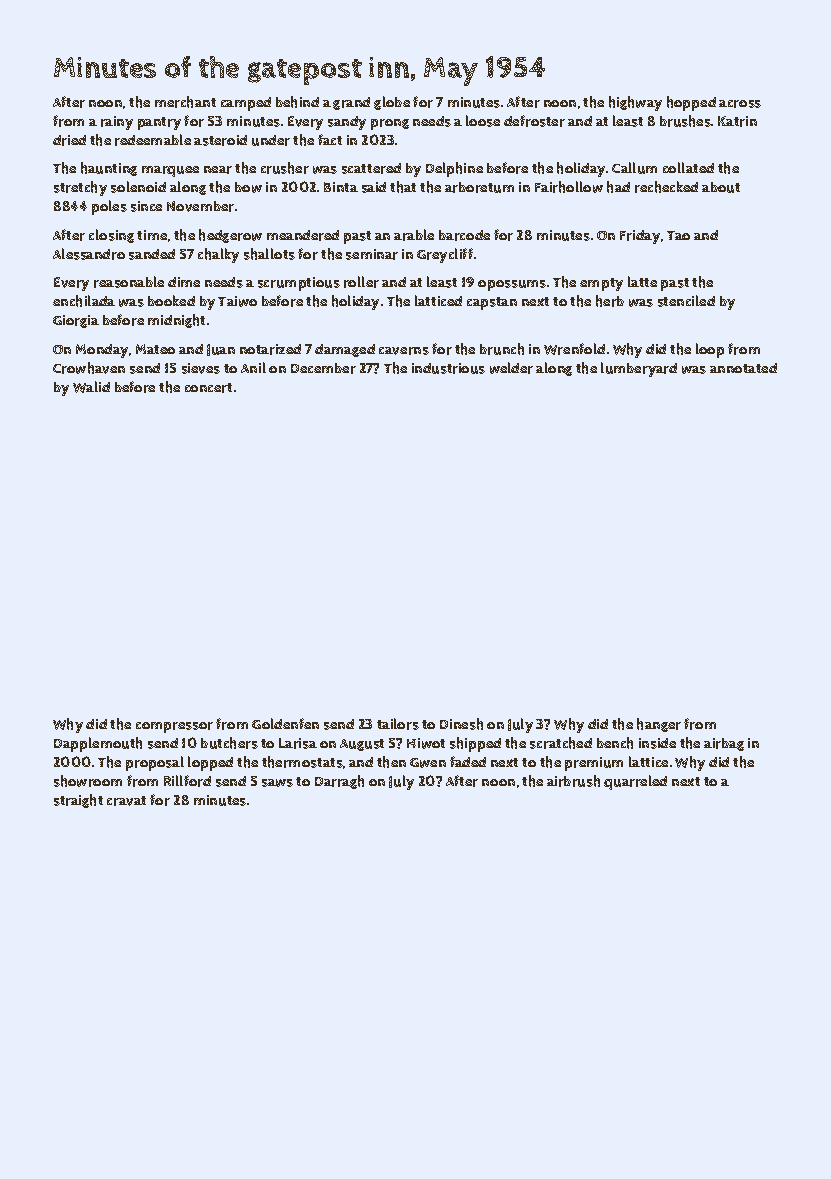  Describe the element at coordinates (174, 727) in the screenshot. I see `compressor` at that location.
